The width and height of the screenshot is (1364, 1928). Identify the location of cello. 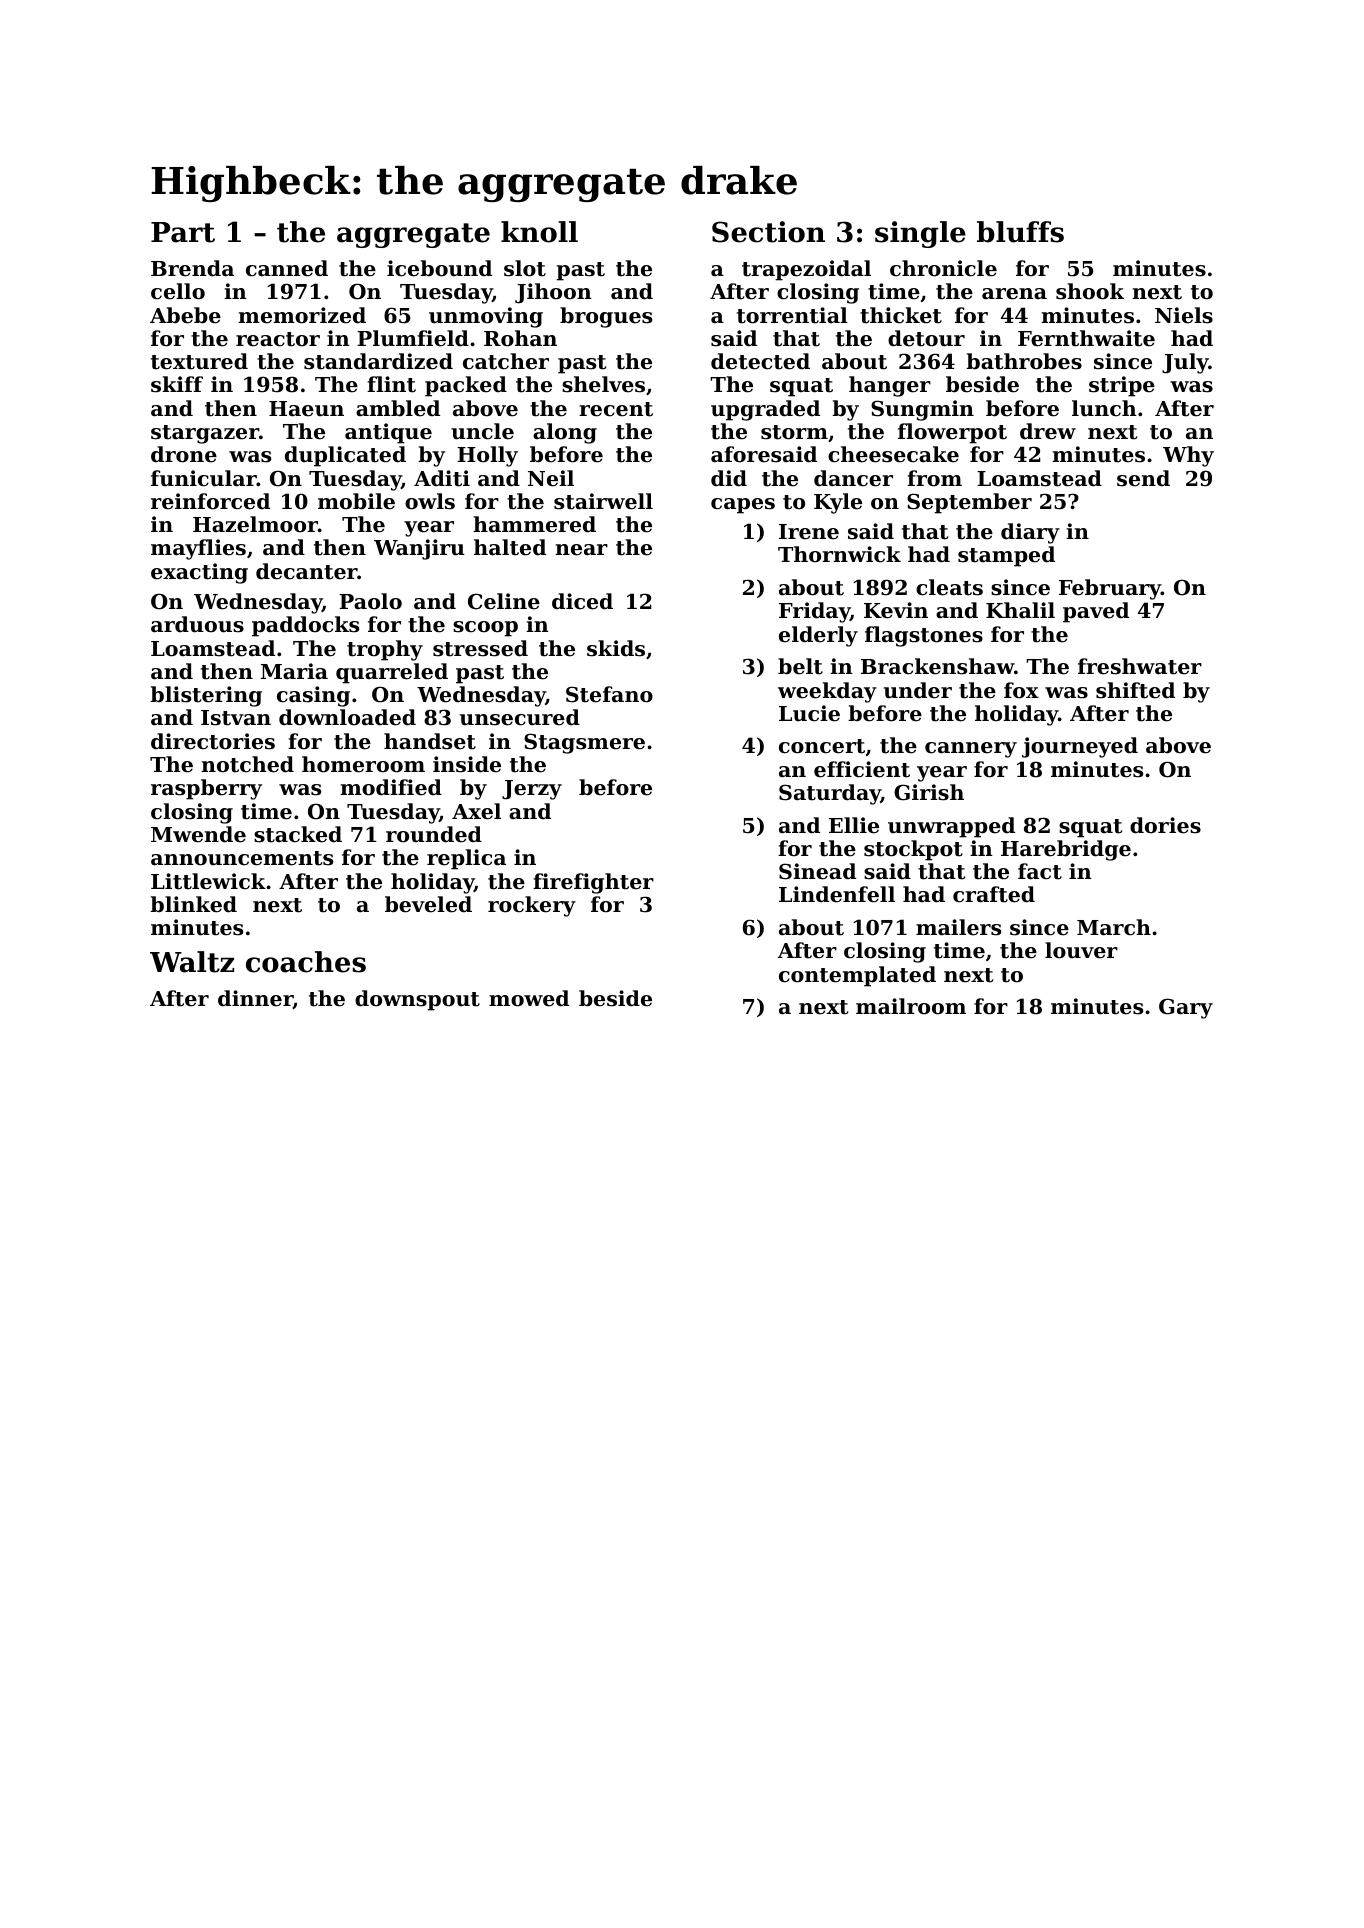
(178, 291).
